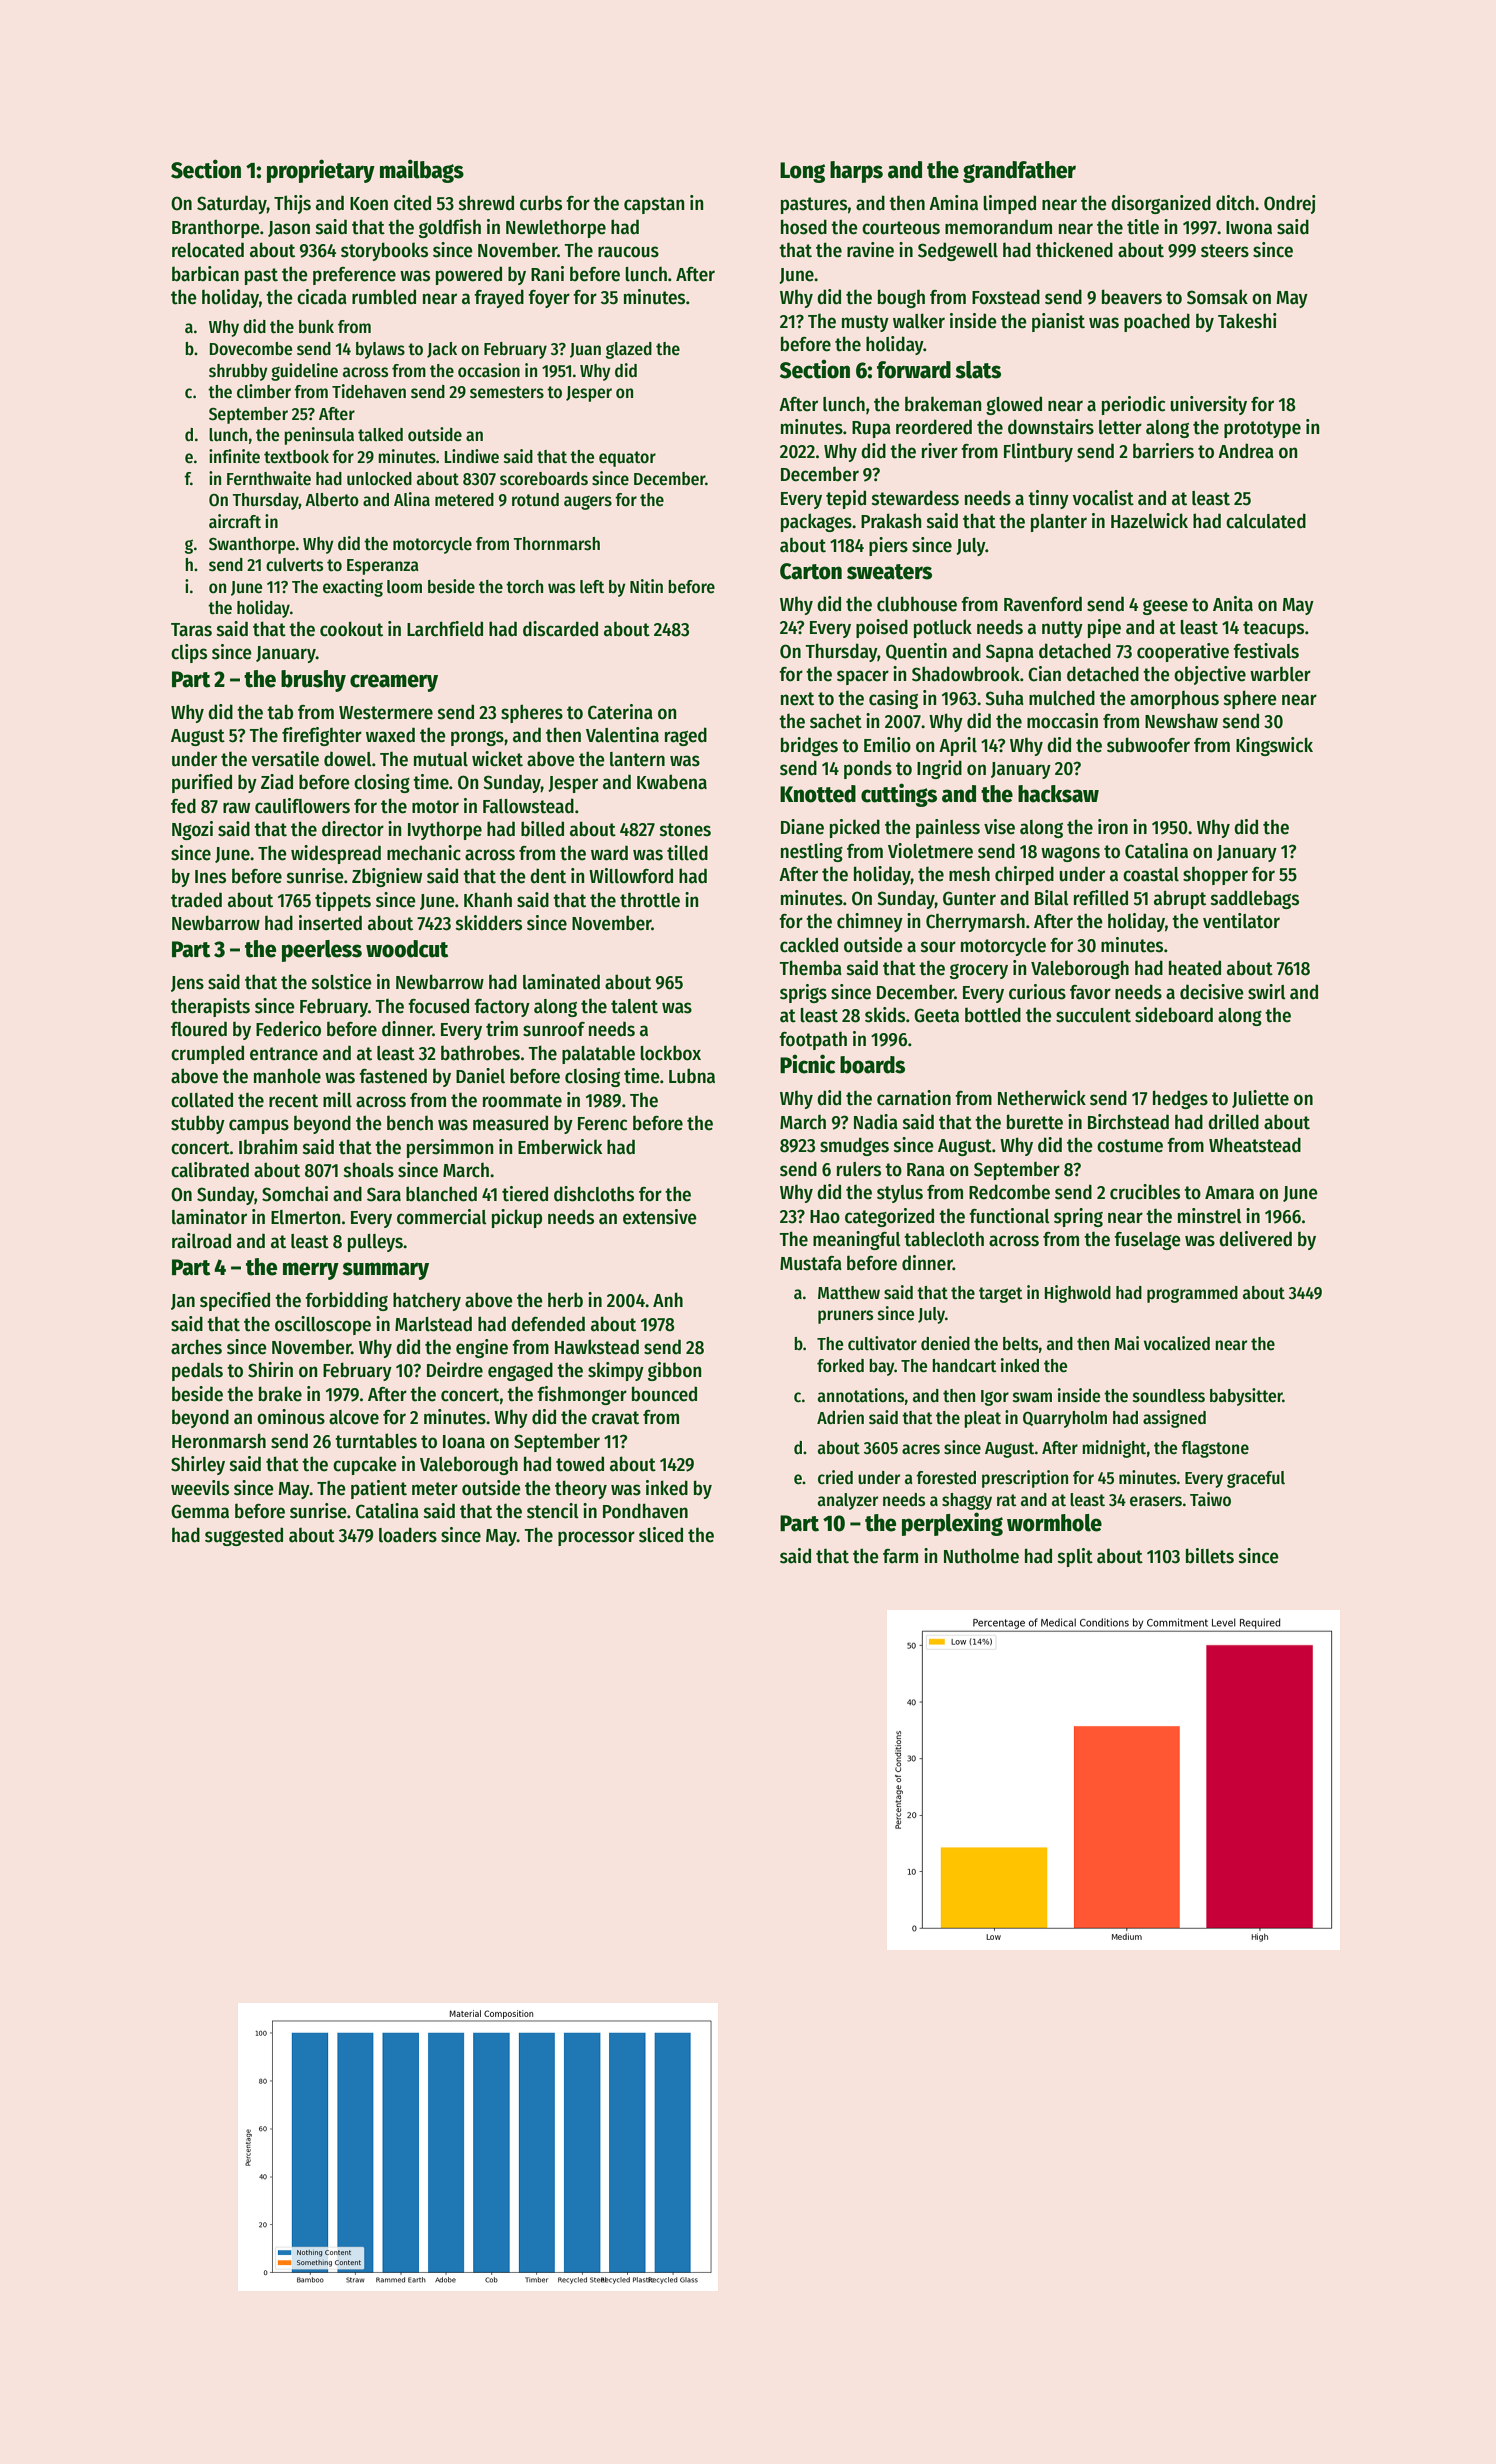  What do you see at coordinates (596, 1538) in the document?
I see `processor` at bounding box center [596, 1538].
